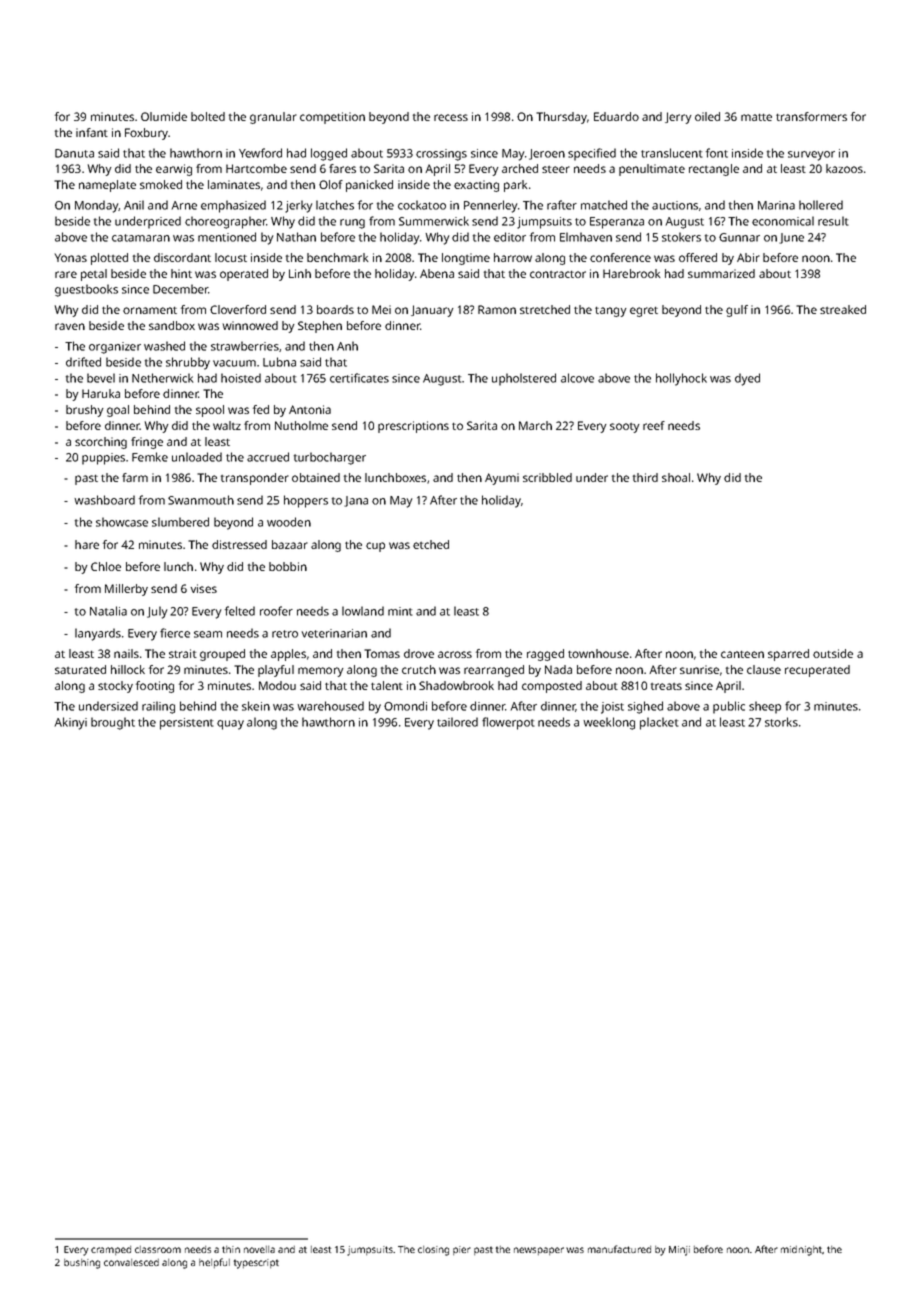  What do you see at coordinates (172, 325) in the image?
I see `sandbox` at bounding box center [172, 325].
